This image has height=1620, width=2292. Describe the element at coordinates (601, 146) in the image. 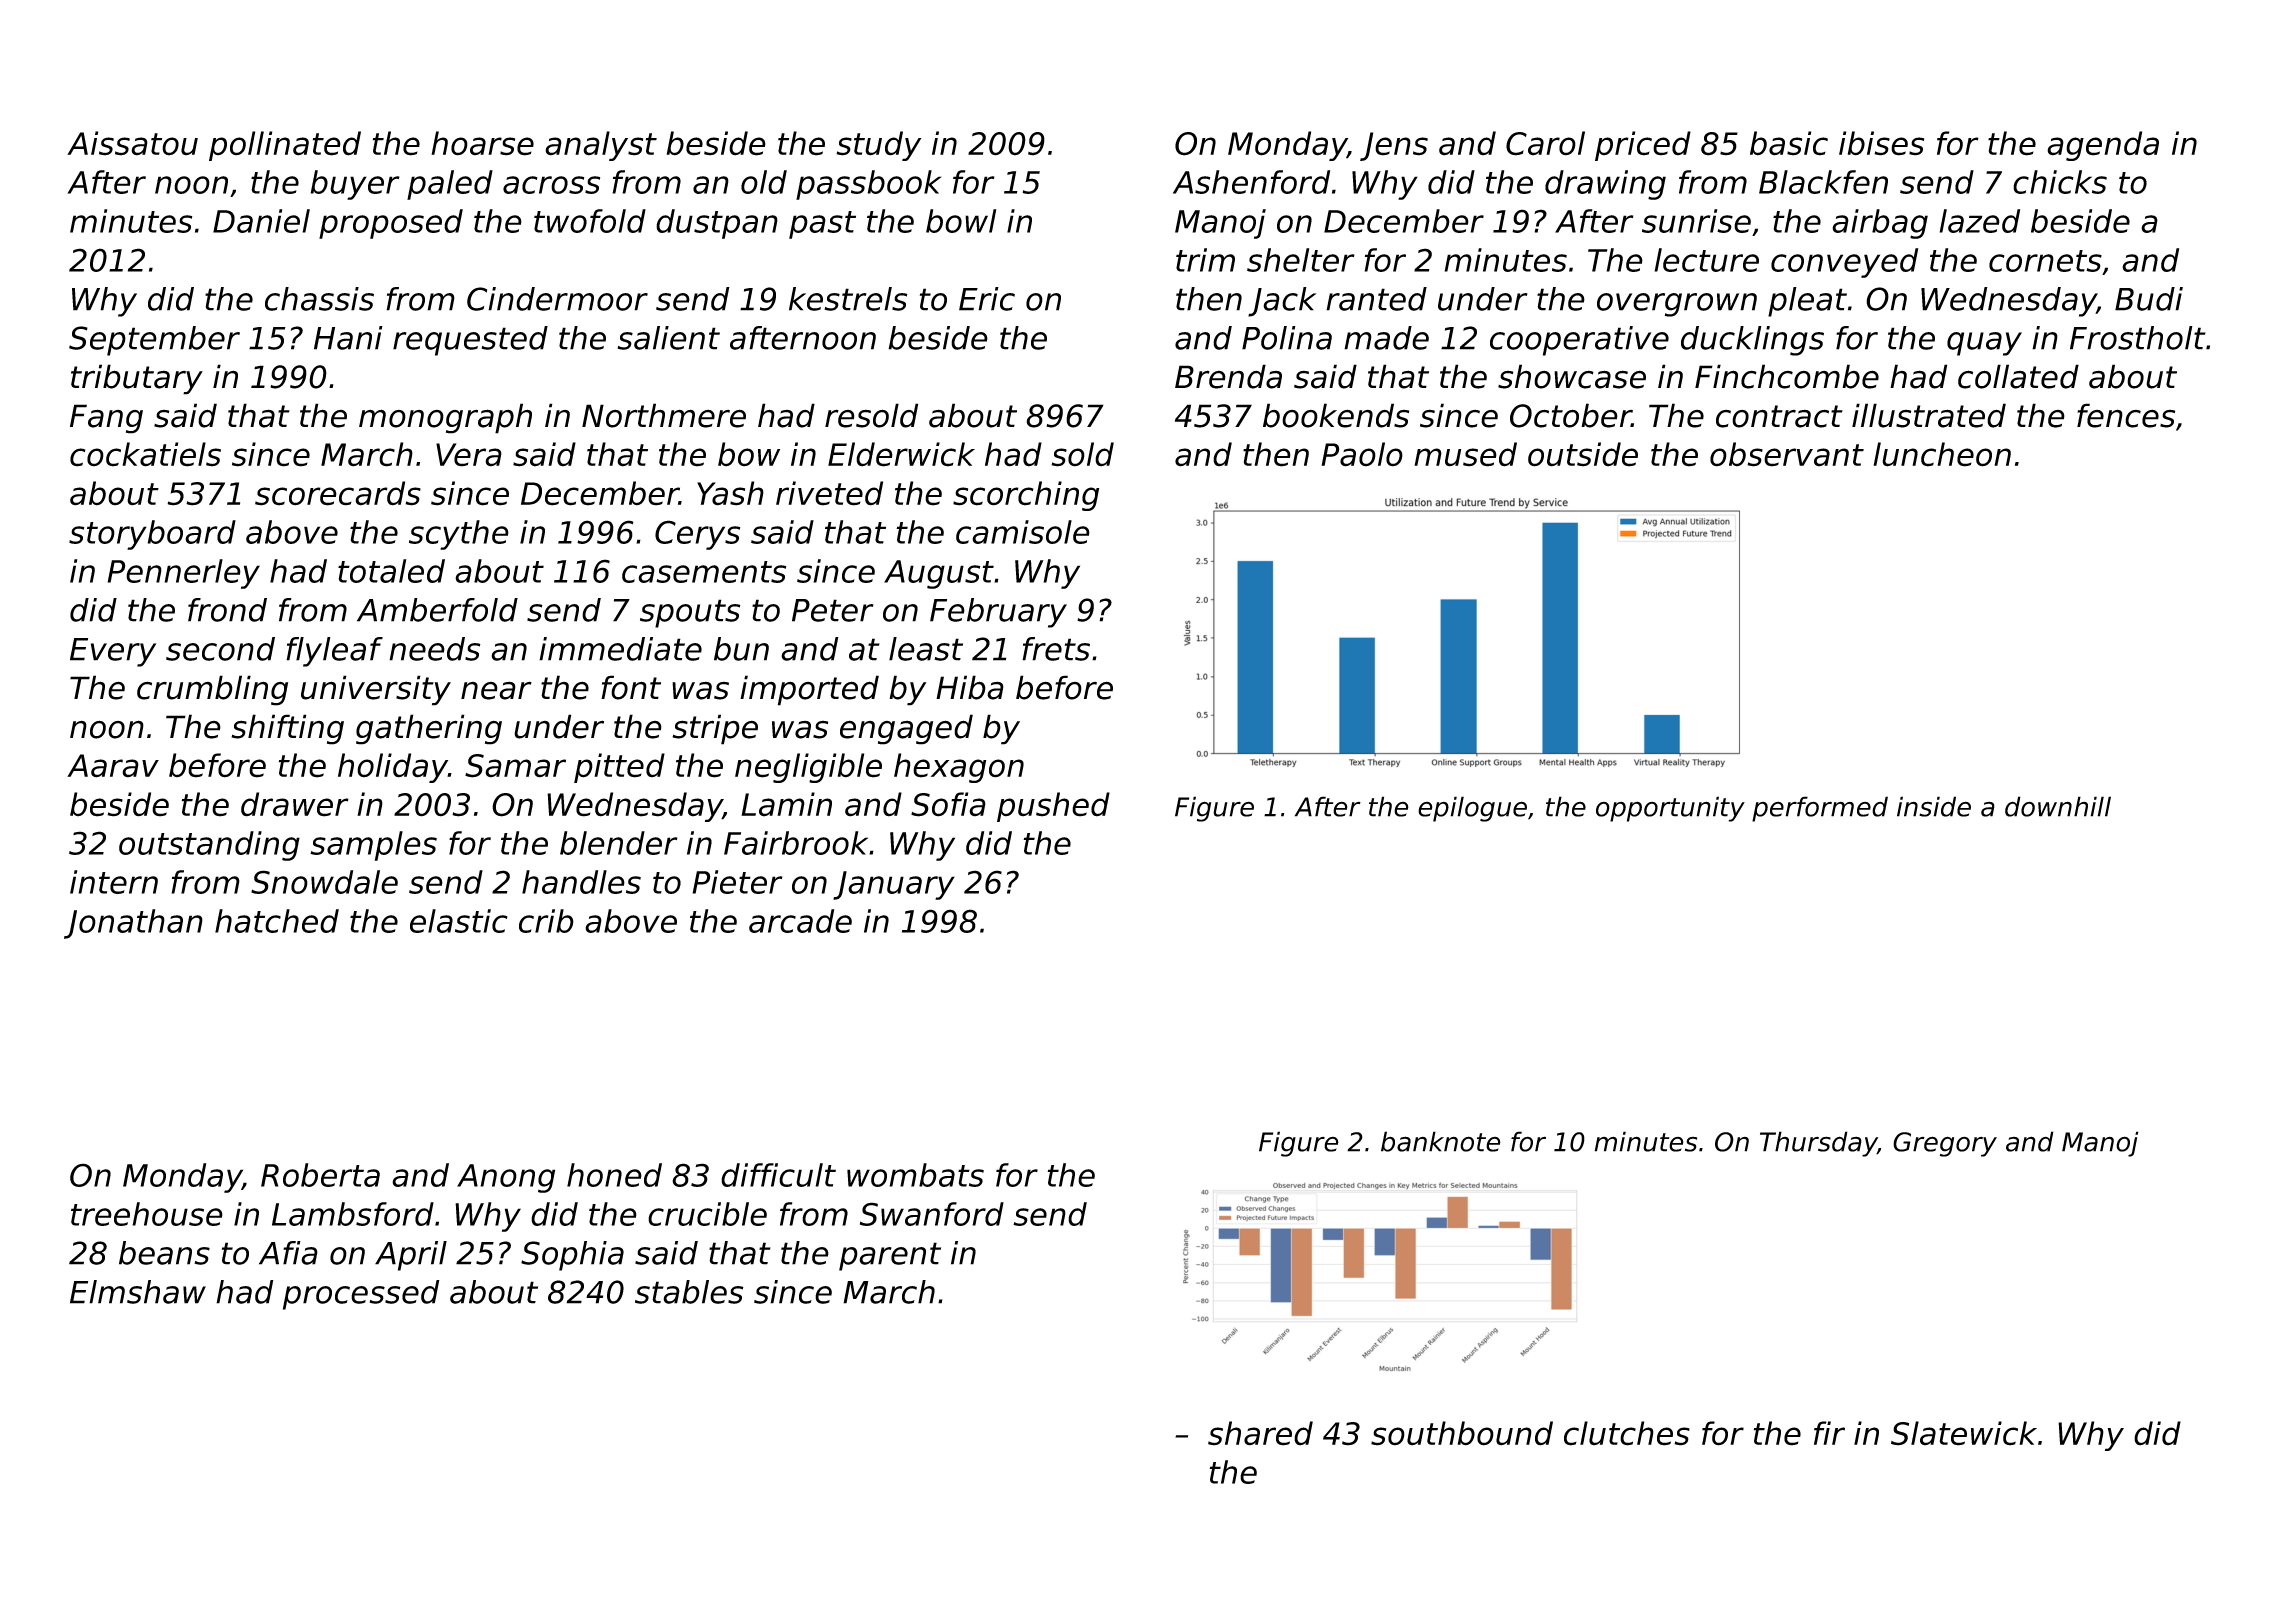

I see `analyst` at that location.
